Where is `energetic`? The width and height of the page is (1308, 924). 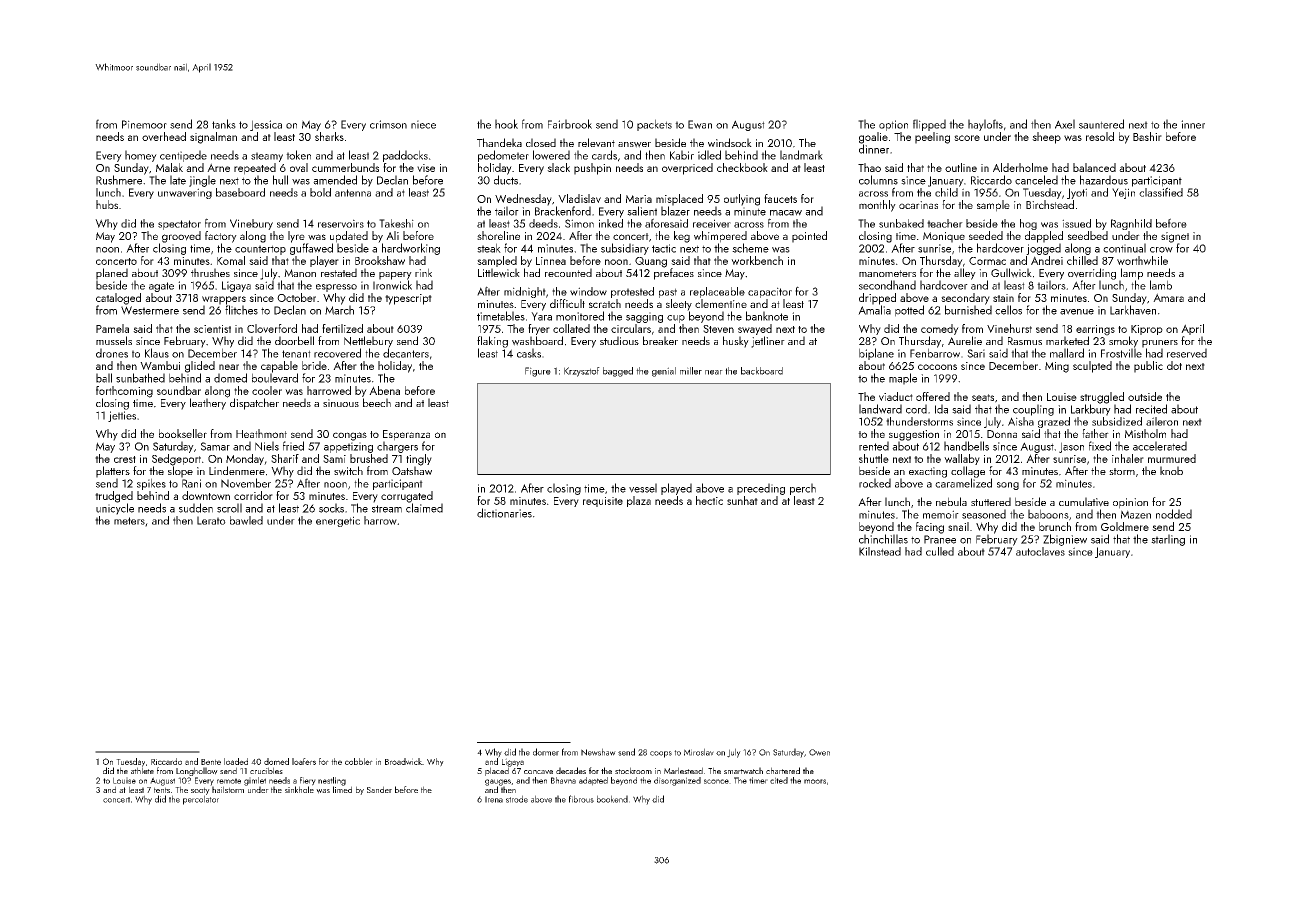 energetic is located at coordinates (338, 521).
